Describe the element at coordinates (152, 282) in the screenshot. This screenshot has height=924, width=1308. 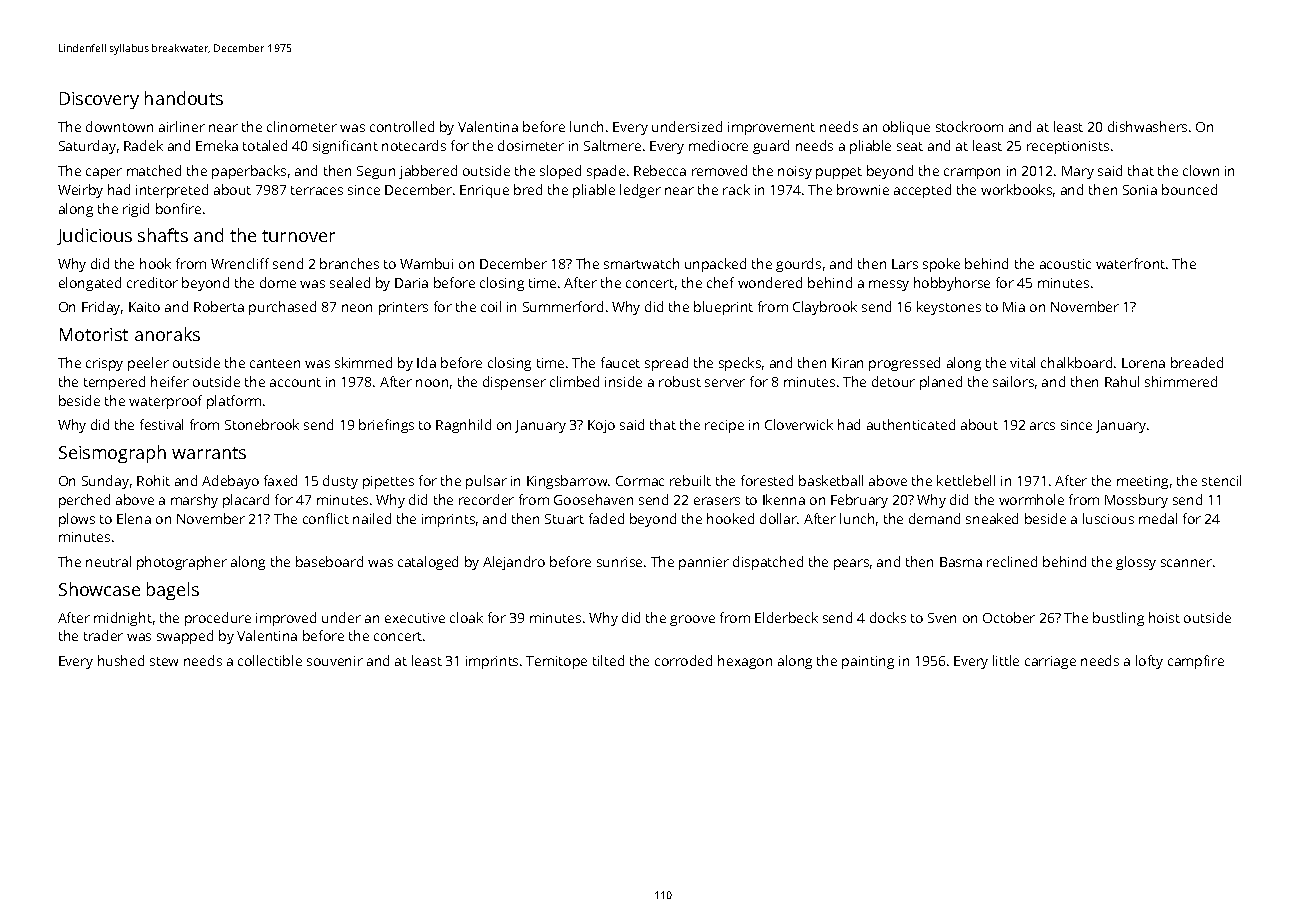
I see `creditor` at that location.
